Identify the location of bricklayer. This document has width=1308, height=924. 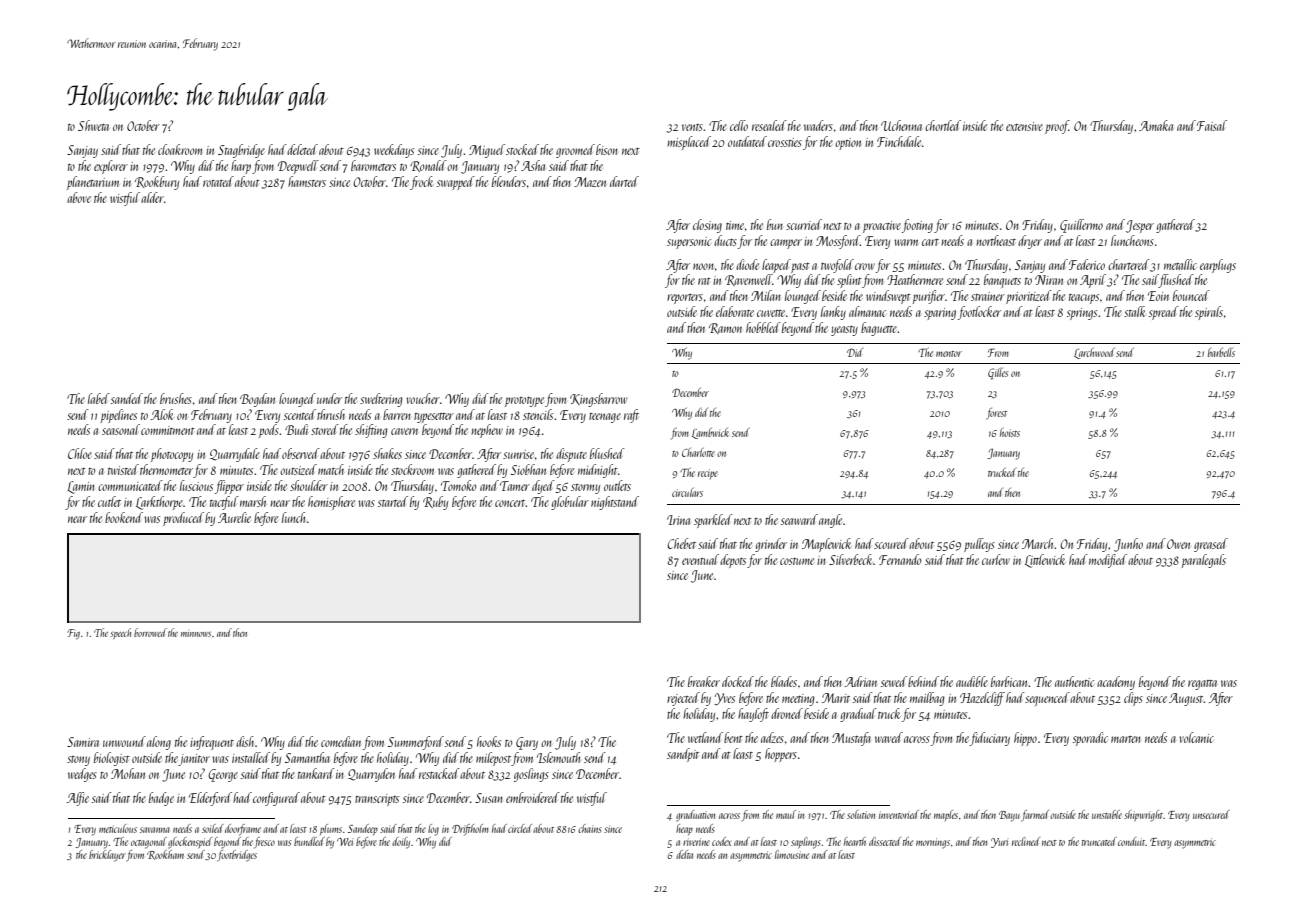
(107, 856).
